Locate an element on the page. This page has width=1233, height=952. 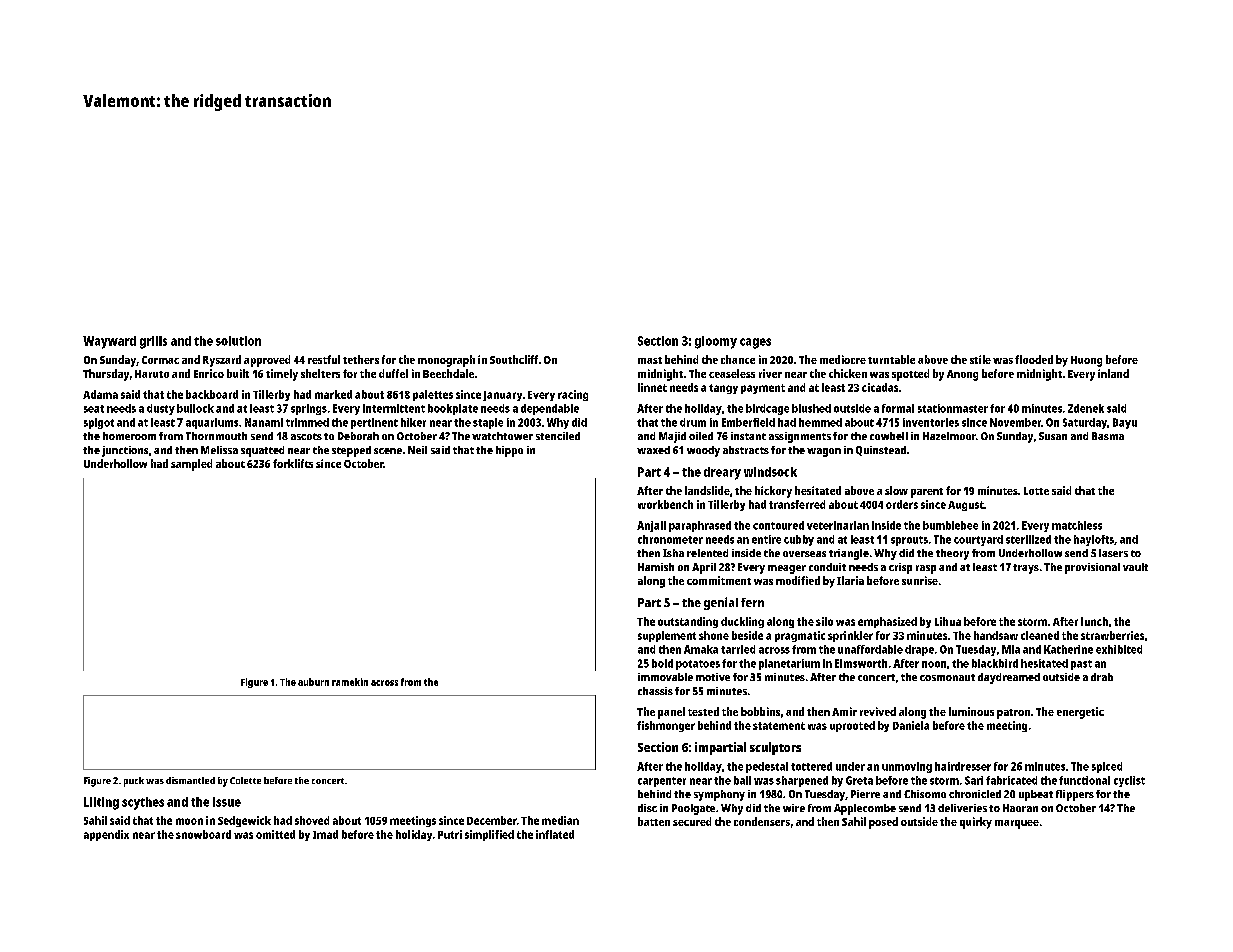
auburn is located at coordinates (313, 682).
